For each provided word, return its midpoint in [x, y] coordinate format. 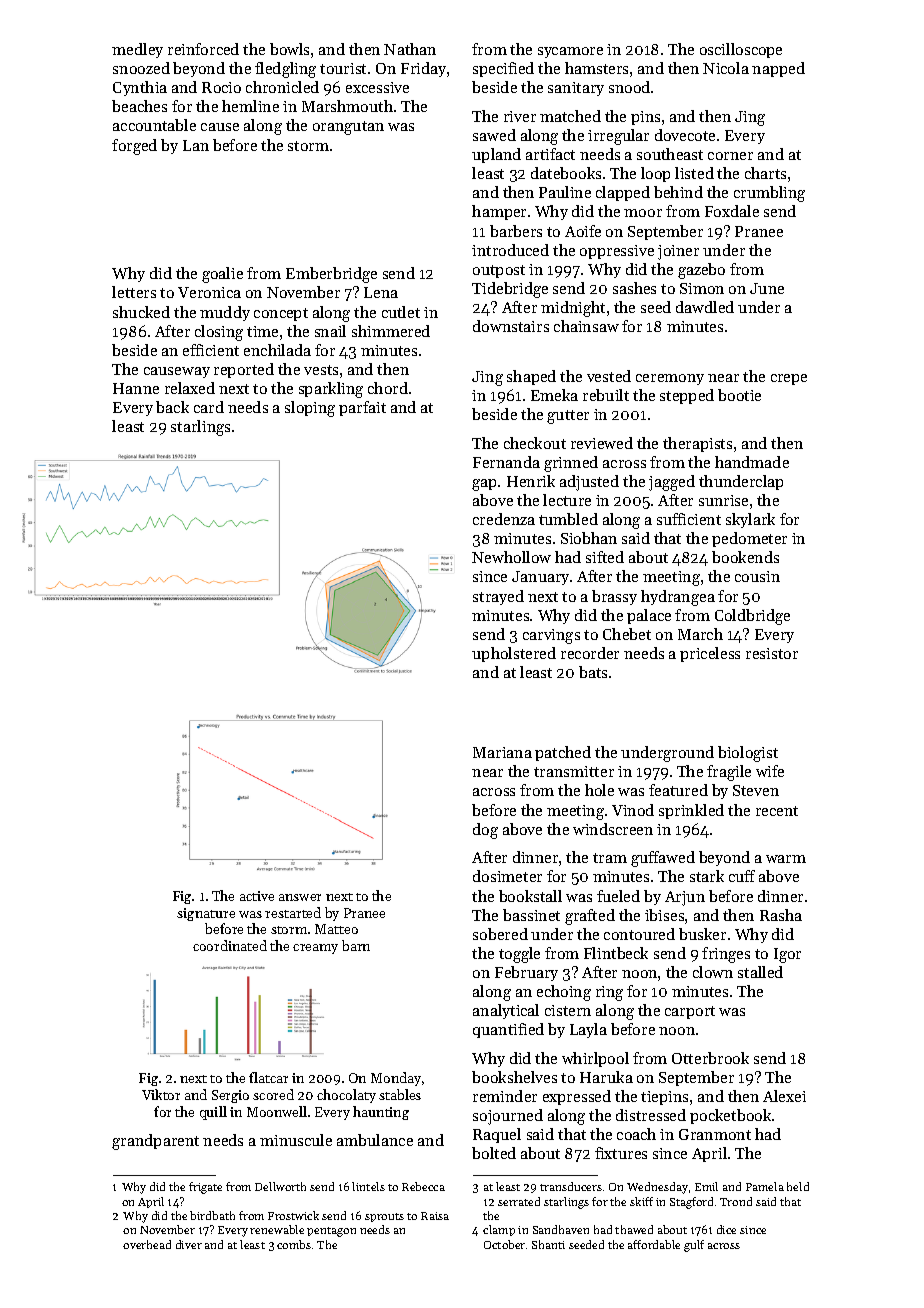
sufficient [689, 519]
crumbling [769, 194]
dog [485, 831]
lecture [567, 500]
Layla [588, 1030]
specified [503, 69]
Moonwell [277, 1111]
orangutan [348, 128]
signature [206, 914]
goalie [222, 275]
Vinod [633, 810]
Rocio [221, 87]
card [209, 407]
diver [189, 1244]
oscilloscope [741, 50]
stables [400, 1094]
